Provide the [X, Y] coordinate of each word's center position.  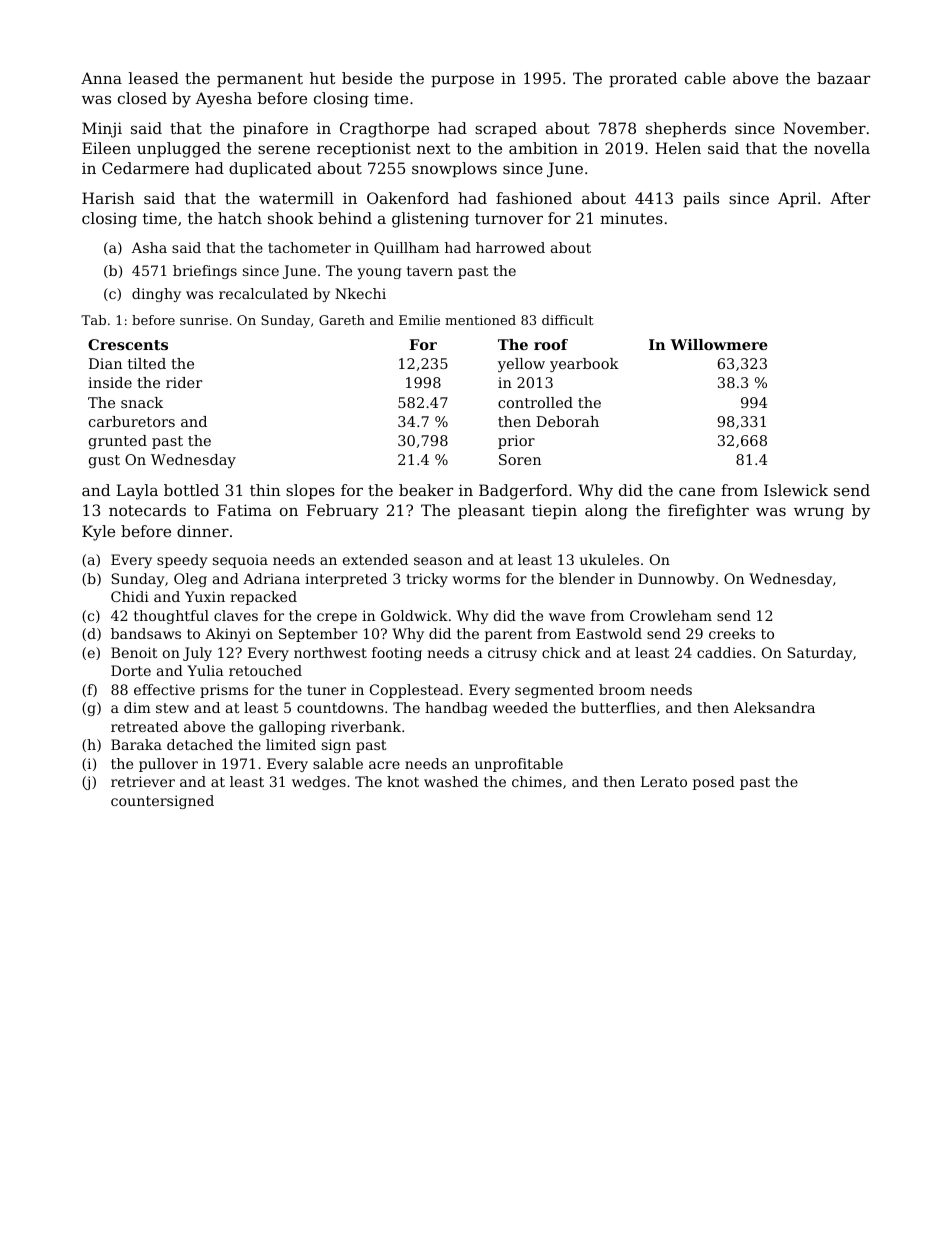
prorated [643, 79]
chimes [537, 781]
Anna [101, 78]
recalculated [263, 293]
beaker [426, 490]
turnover [509, 218]
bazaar [843, 78]
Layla [137, 492]
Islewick [796, 490]
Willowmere [719, 344]
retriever [143, 781]
